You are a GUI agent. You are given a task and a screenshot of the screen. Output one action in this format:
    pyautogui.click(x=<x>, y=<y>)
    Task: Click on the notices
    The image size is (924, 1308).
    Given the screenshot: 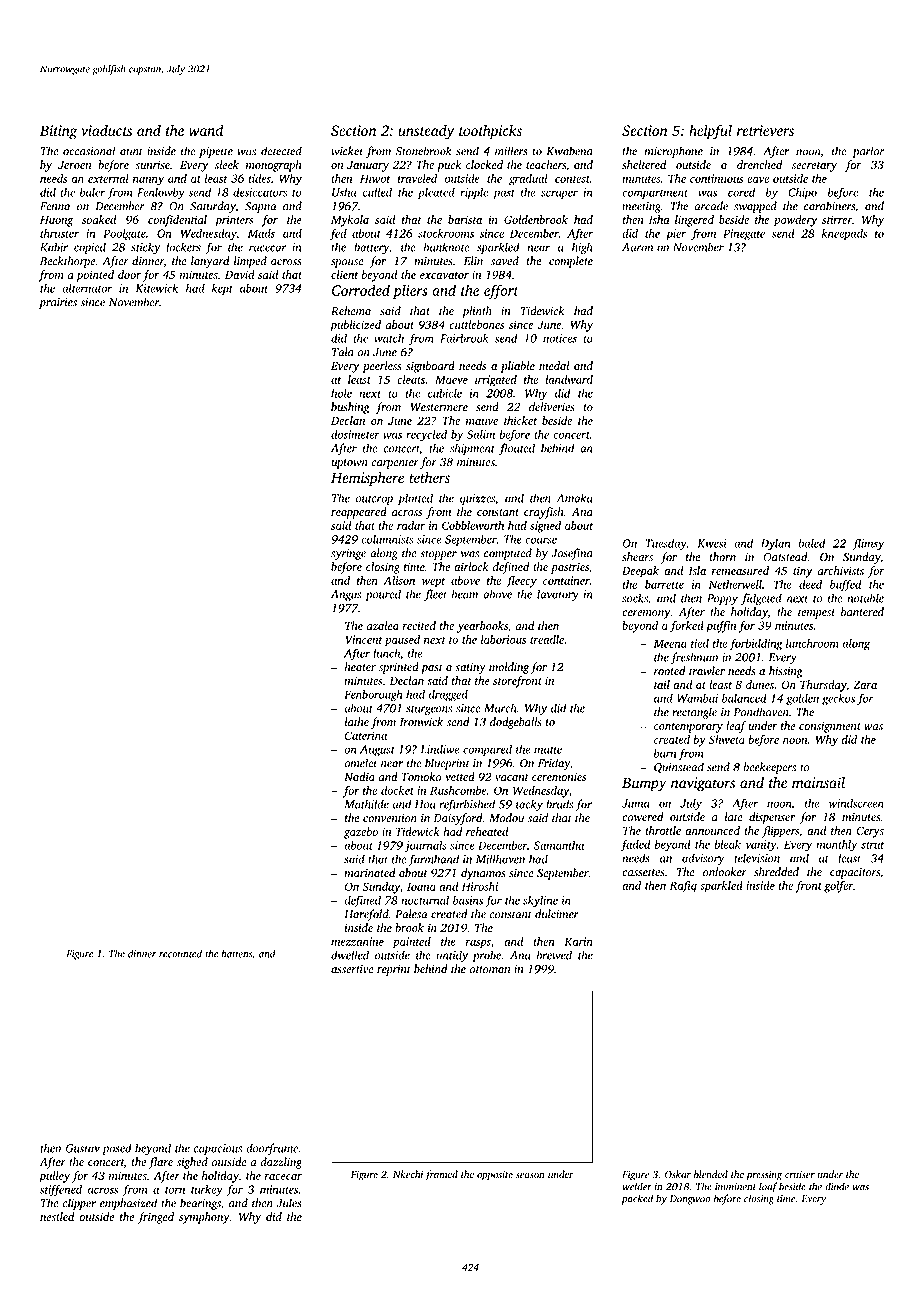 What is the action you would take?
    pyautogui.click(x=560, y=338)
